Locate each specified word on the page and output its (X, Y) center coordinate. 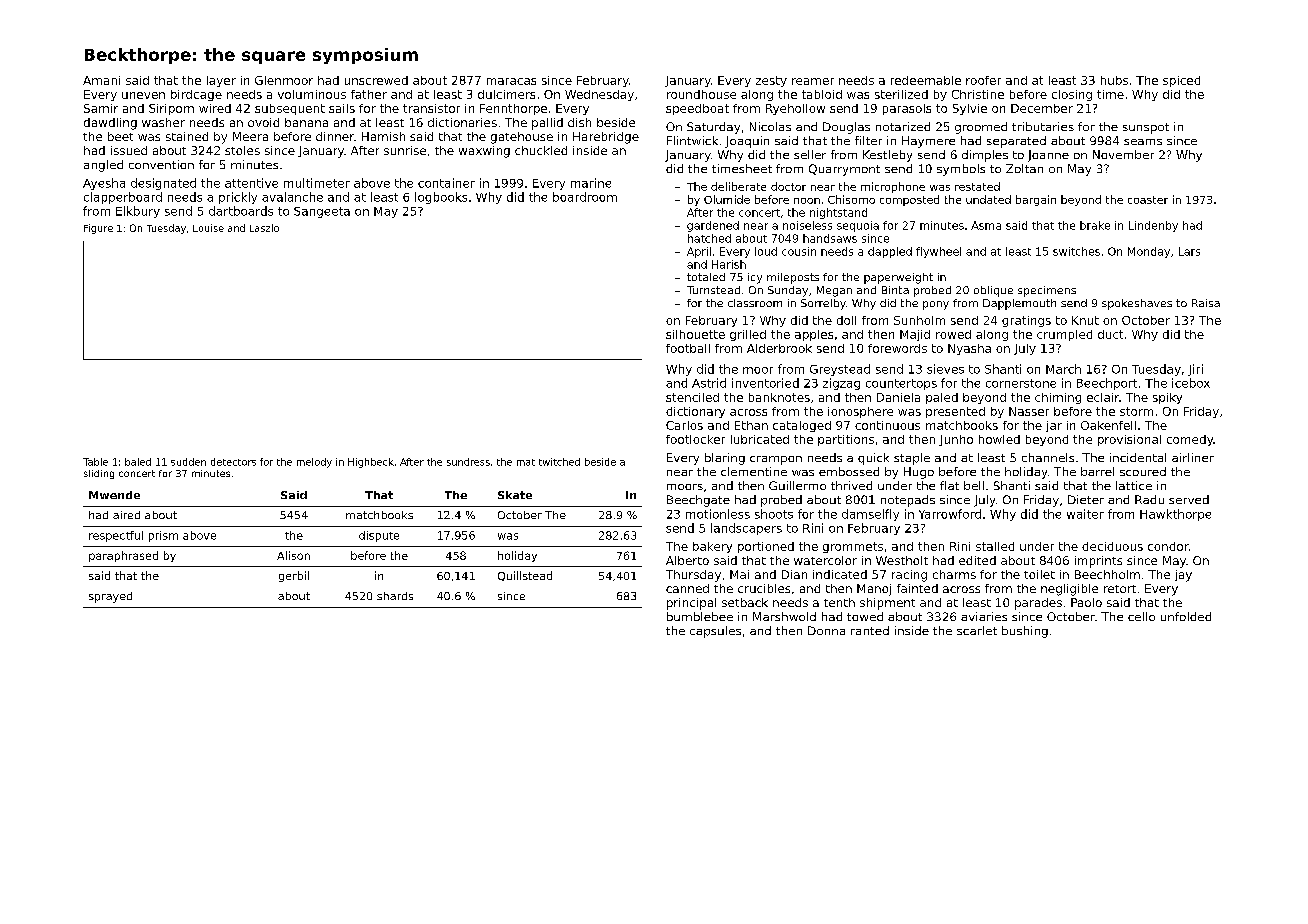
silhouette (695, 334)
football (688, 348)
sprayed (110, 597)
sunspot (1146, 128)
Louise (208, 228)
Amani (101, 80)
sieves (945, 369)
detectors (233, 462)
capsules (715, 632)
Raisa (1206, 303)
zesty (771, 81)
